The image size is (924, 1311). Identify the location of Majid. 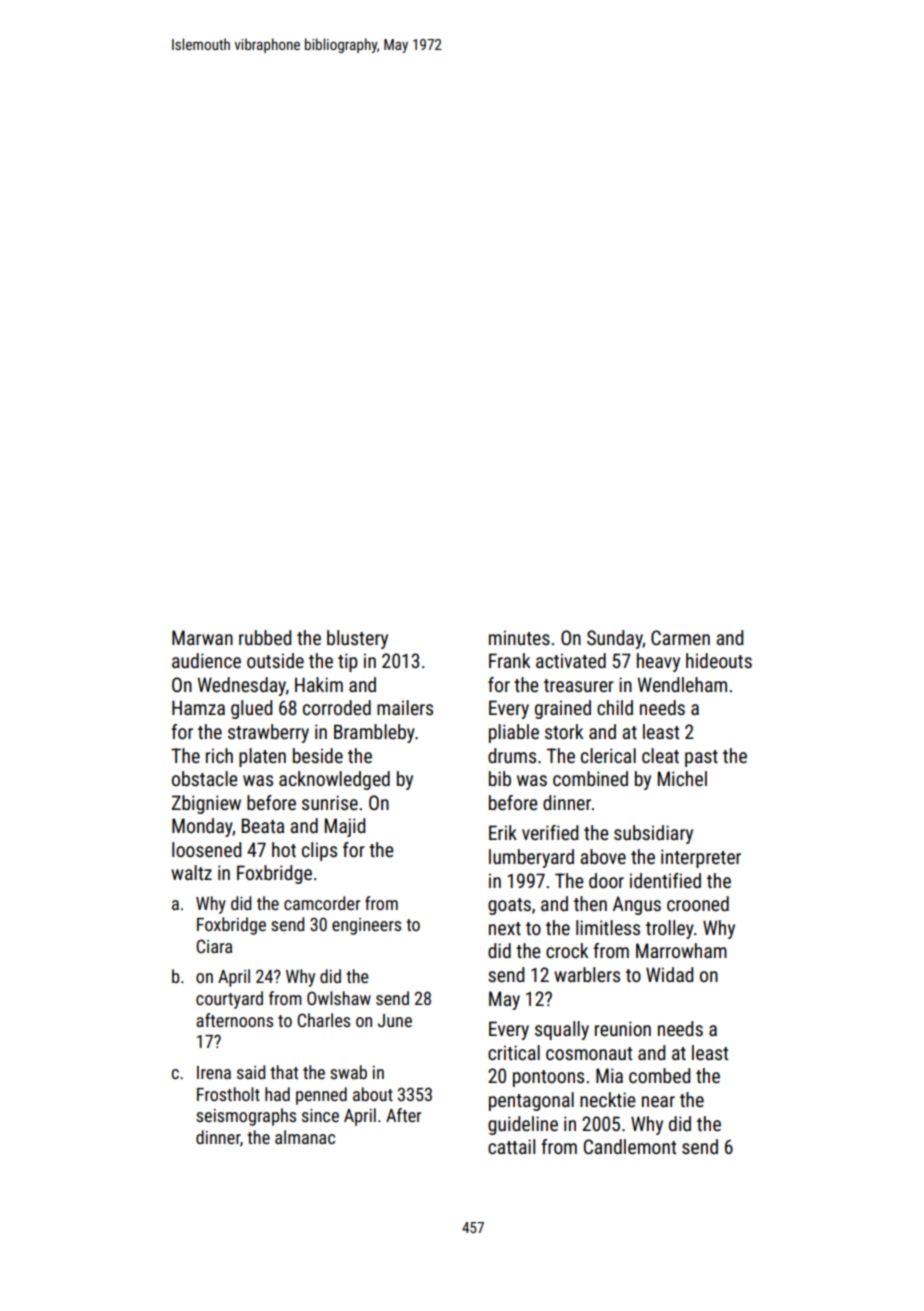
(345, 827).
